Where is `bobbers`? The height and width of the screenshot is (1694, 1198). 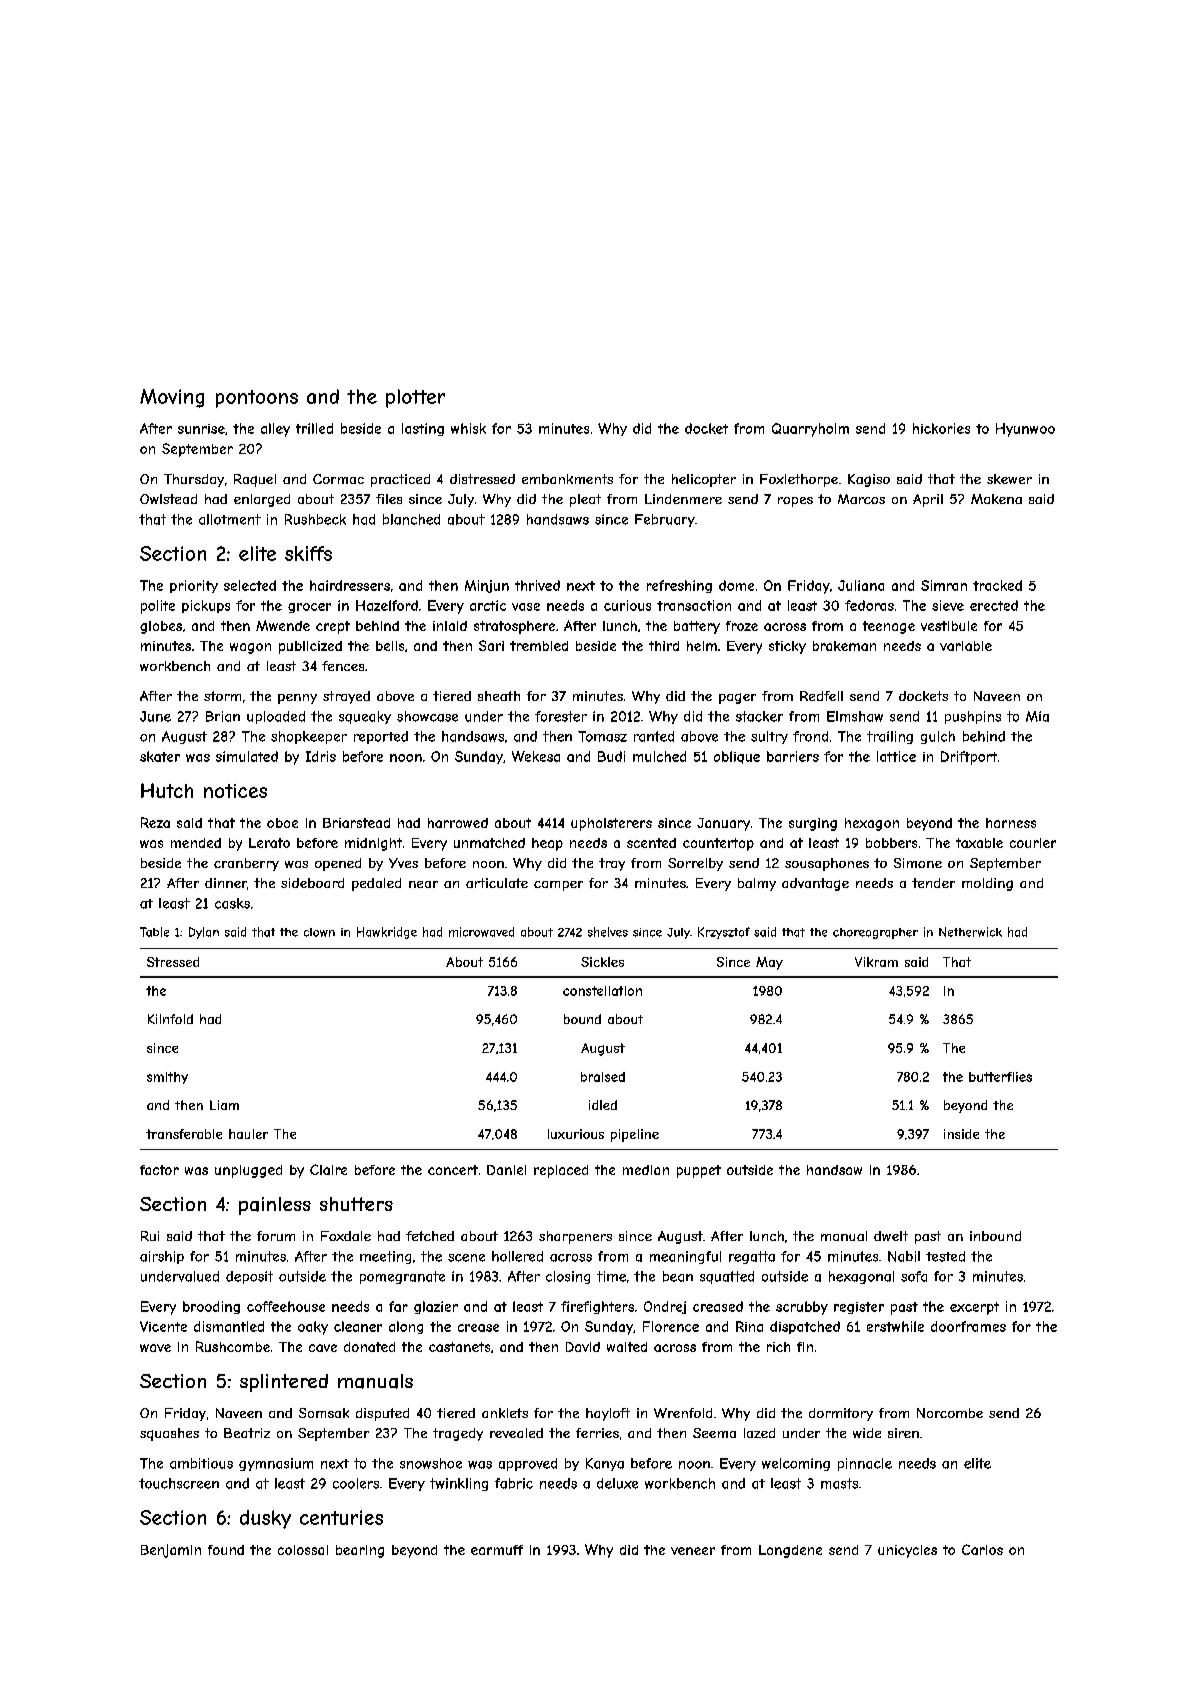 bobbers is located at coordinates (891, 843).
